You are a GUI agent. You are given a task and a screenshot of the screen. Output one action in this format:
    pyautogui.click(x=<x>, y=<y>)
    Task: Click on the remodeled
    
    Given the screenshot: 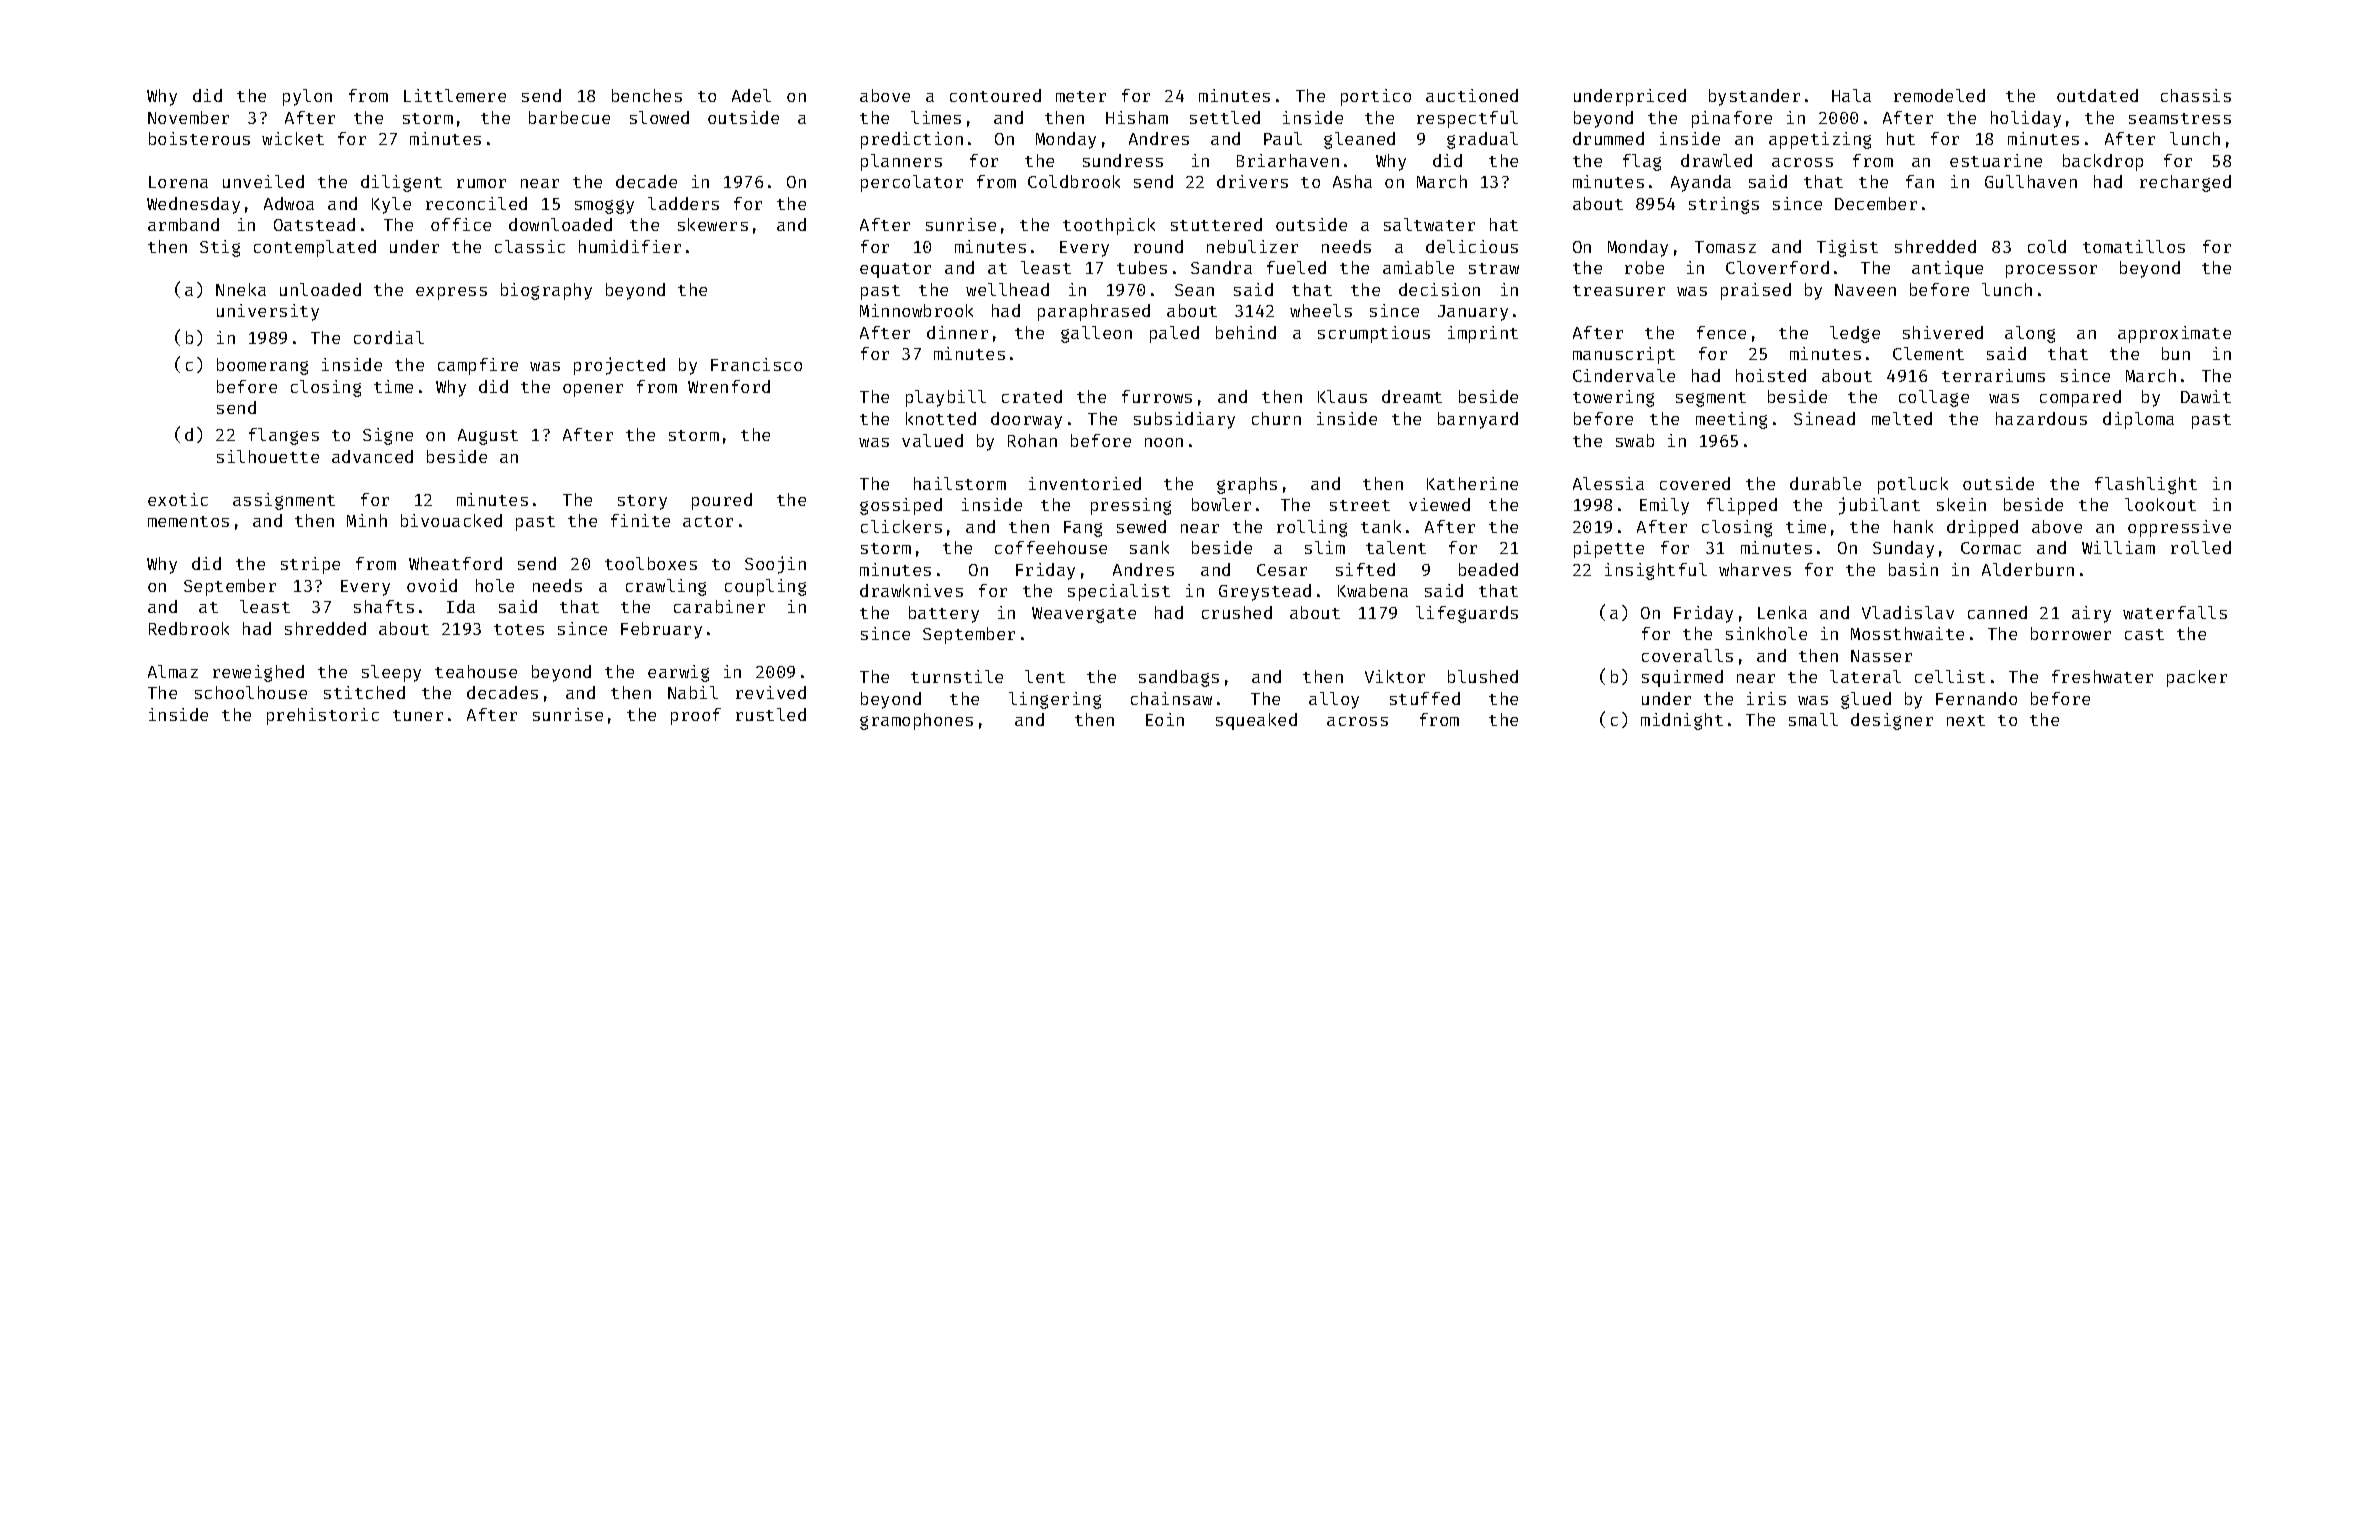 What is the action you would take?
    pyautogui.click(x=1939, y=95)
